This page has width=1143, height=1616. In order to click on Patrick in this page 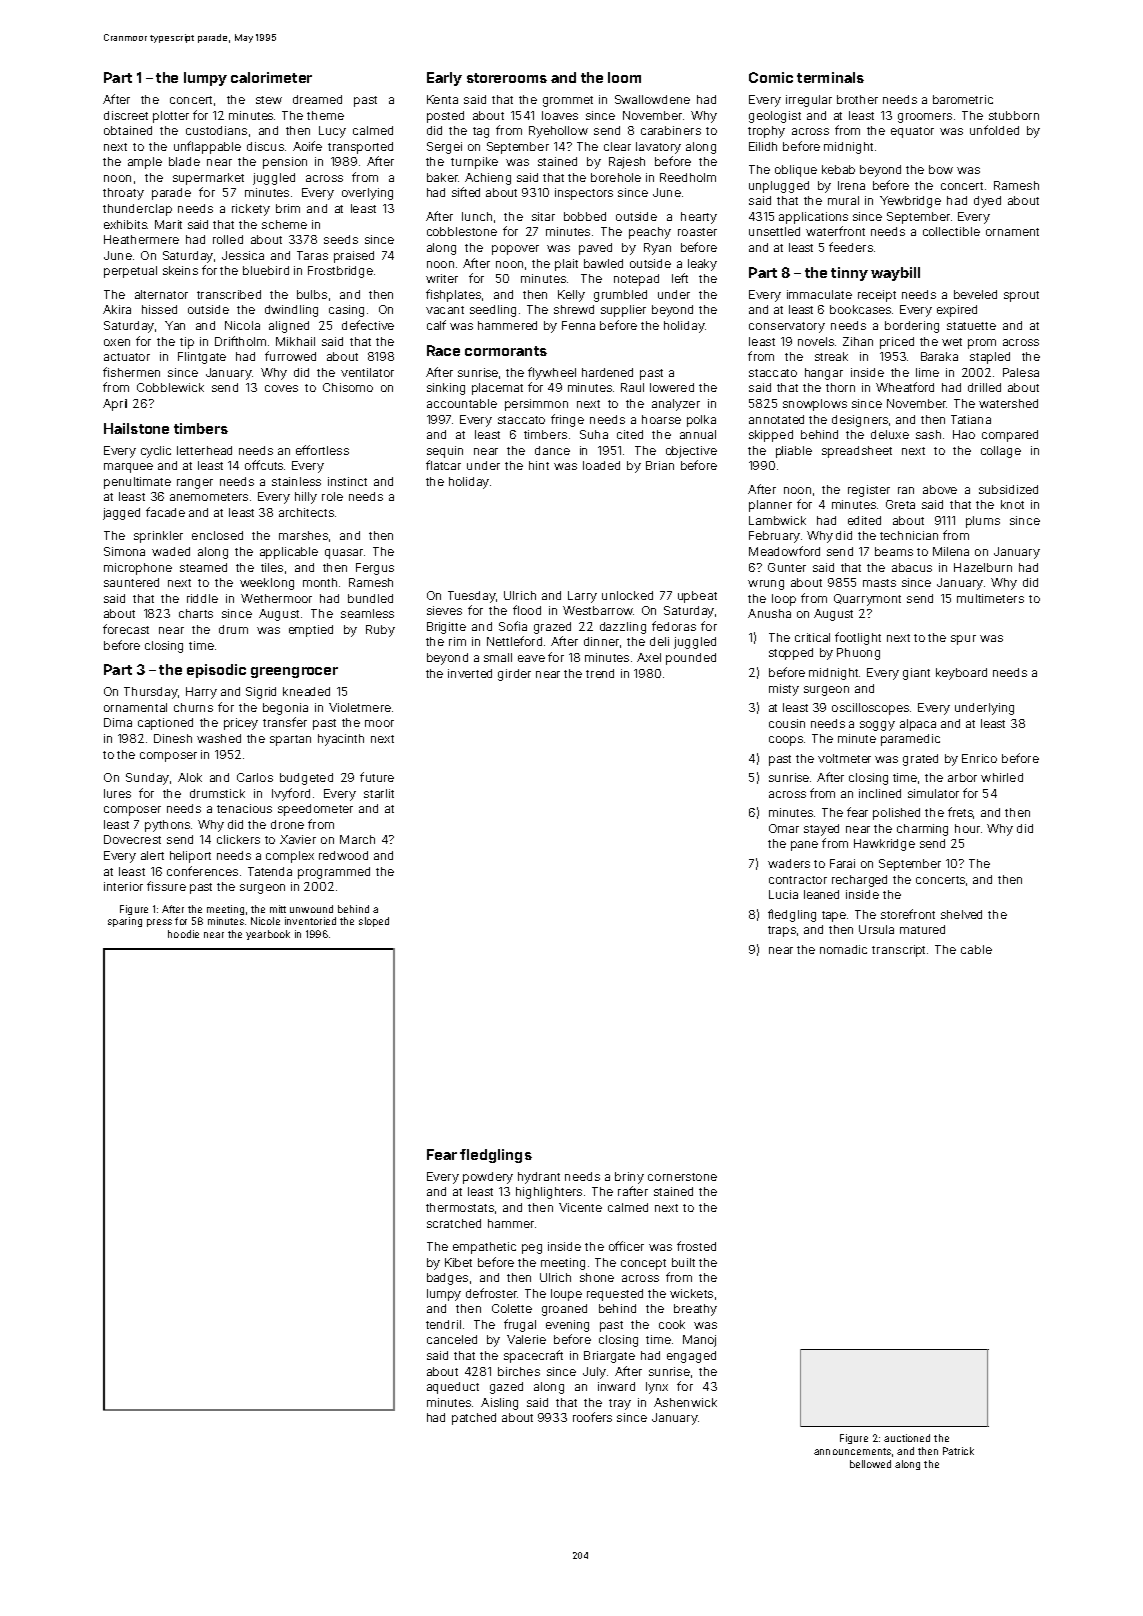, I will do `click(958, 1451)`.
